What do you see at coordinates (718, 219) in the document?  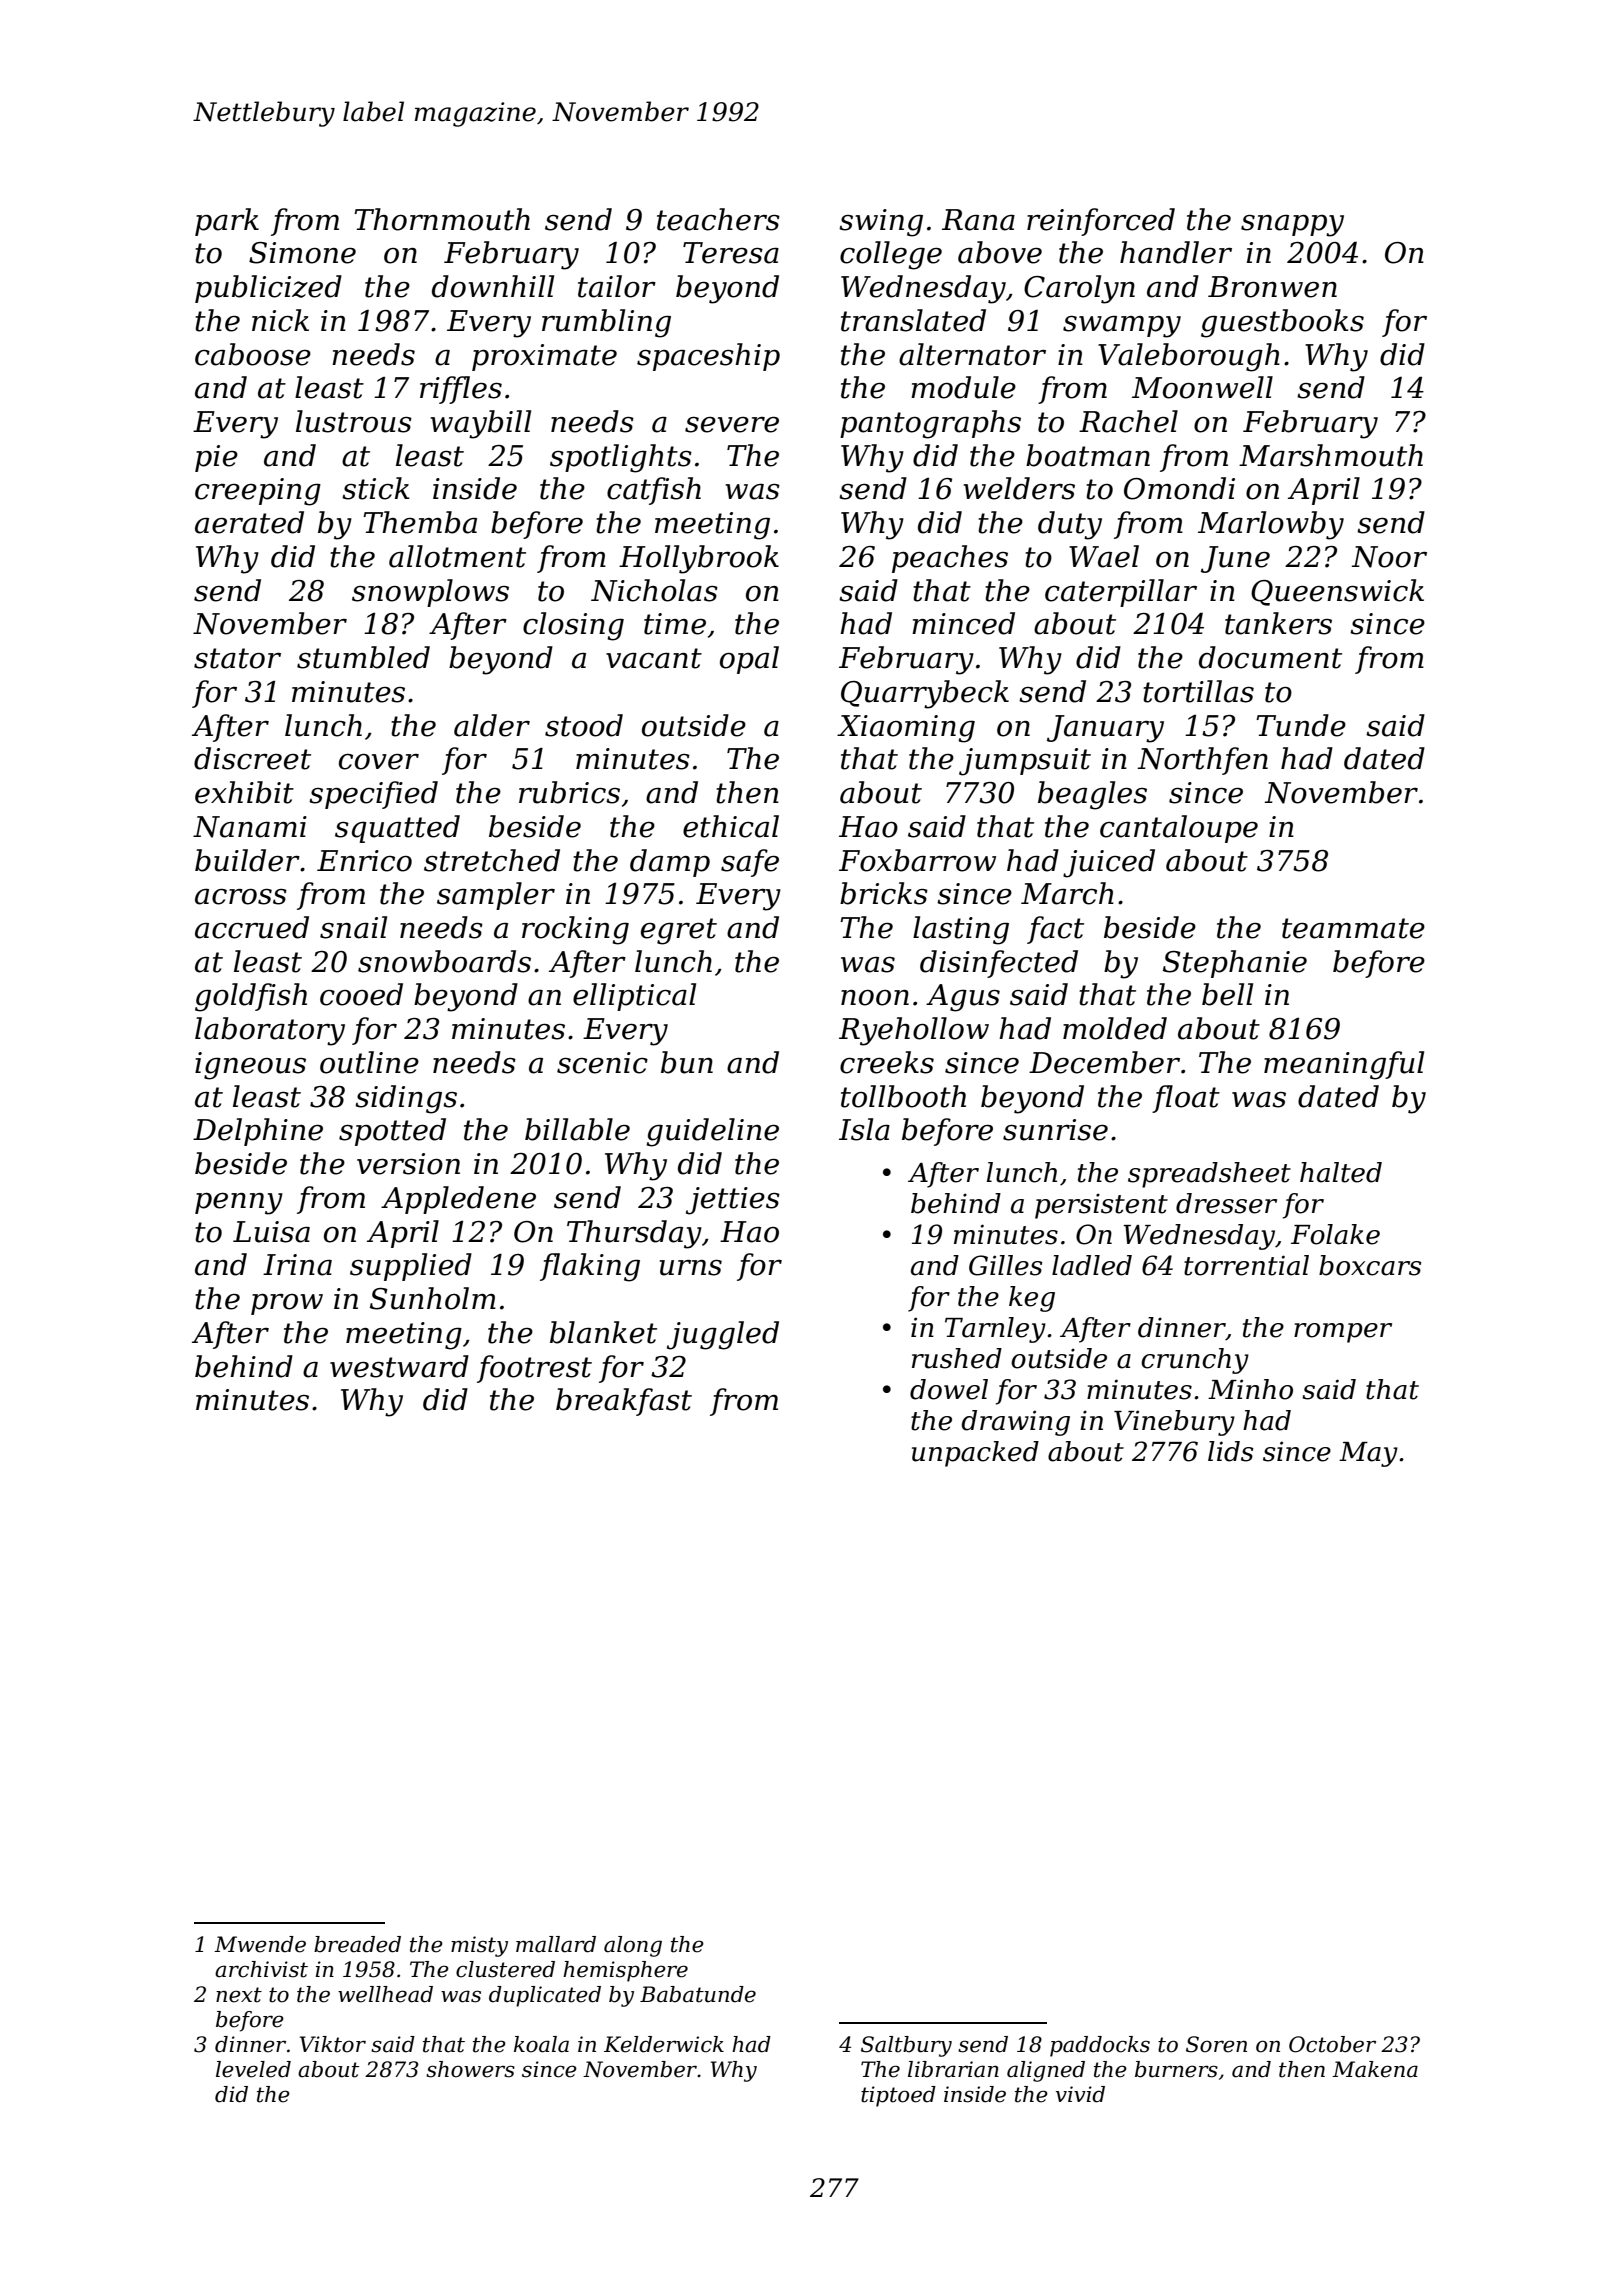 I see `teachers` at bounding box center [718, 219].
